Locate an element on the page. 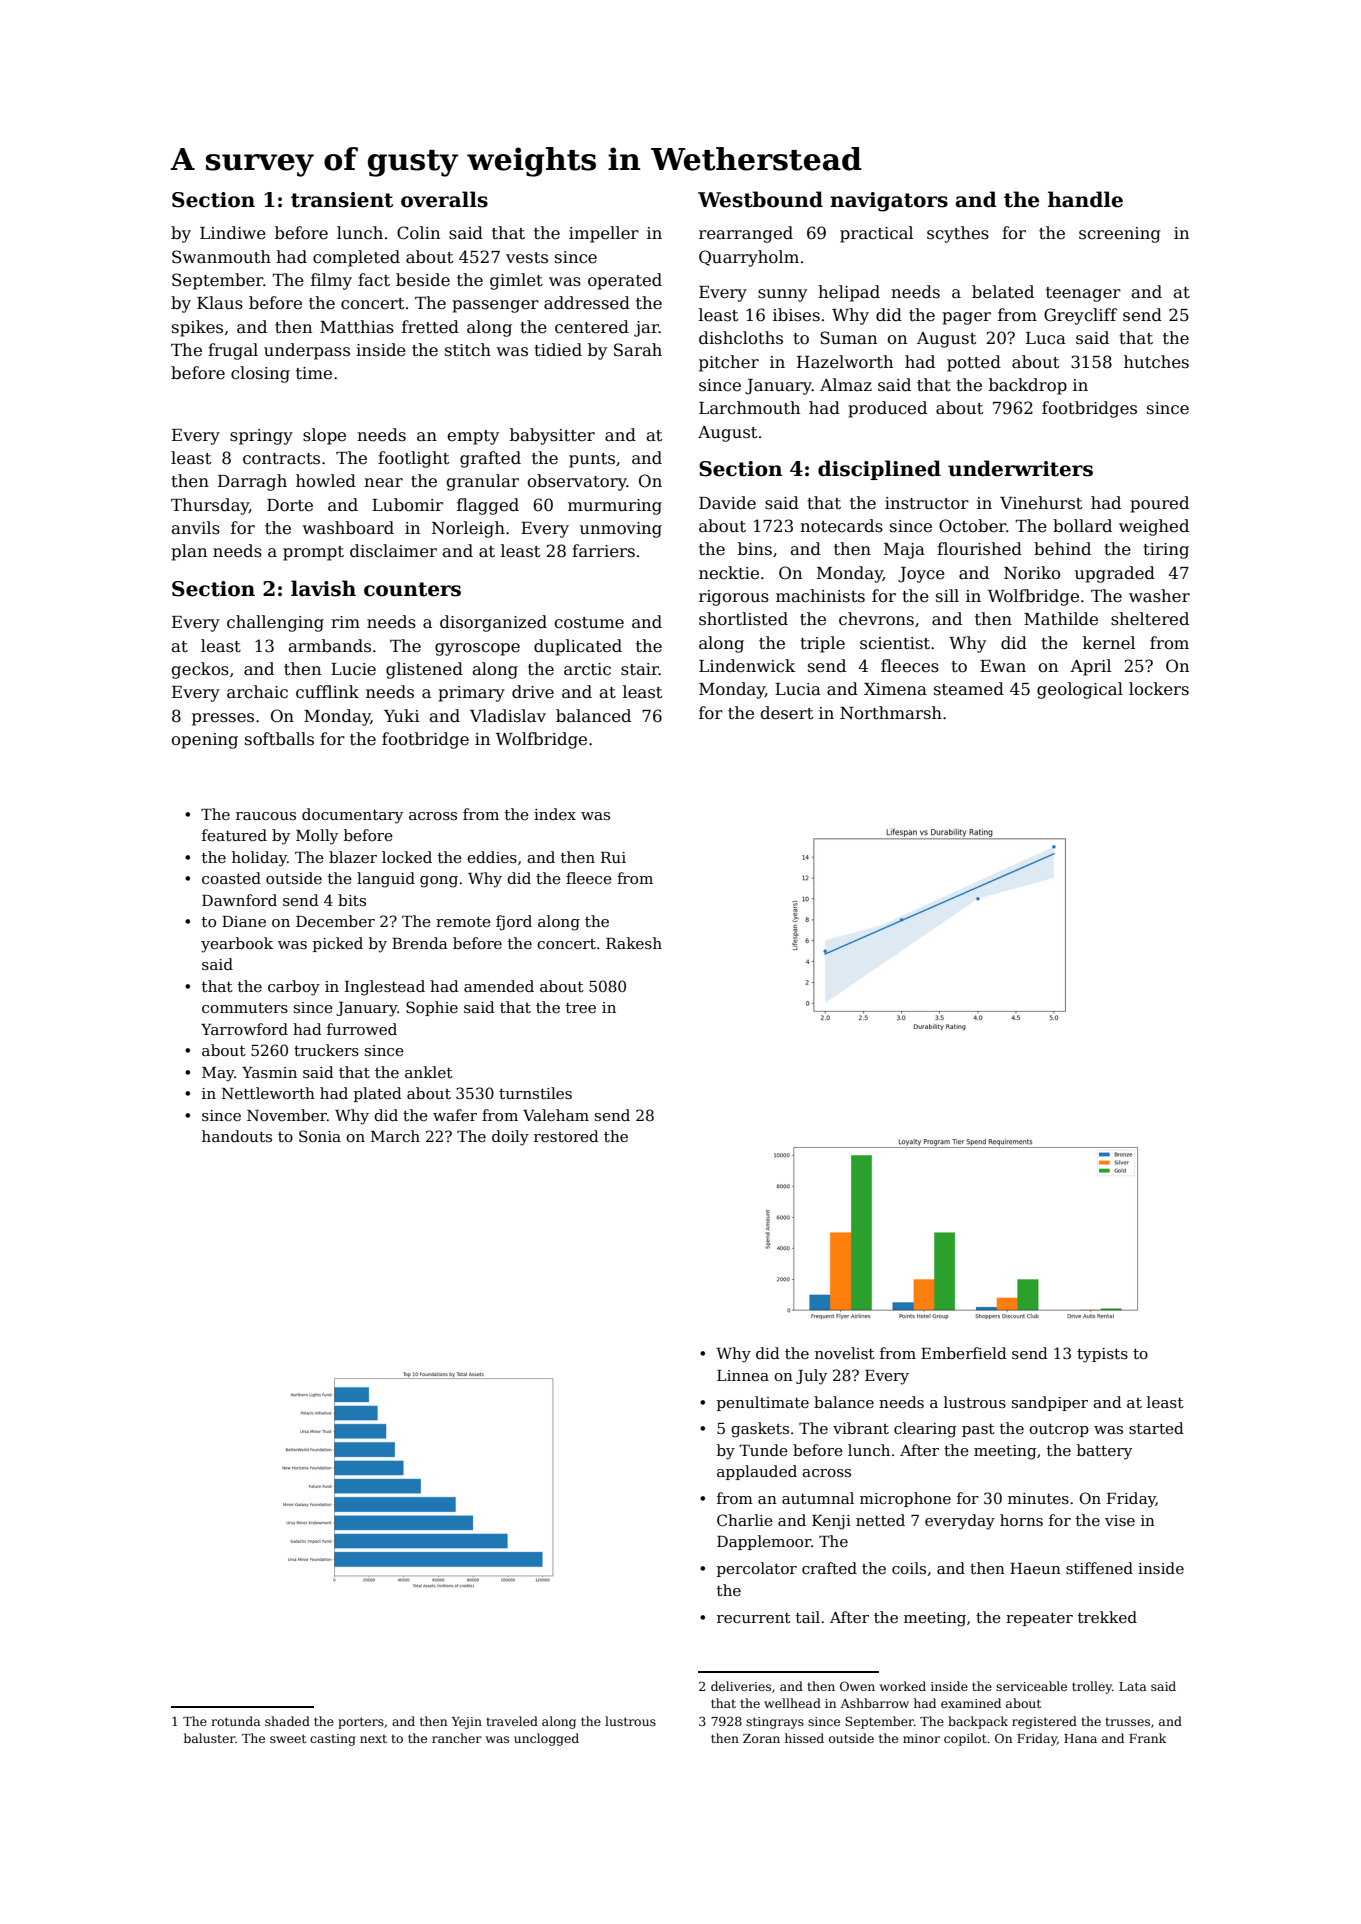 Image resolution: width=1361 pixels, height=1924 pixels. impeller is located at coordinates (604, 234).
